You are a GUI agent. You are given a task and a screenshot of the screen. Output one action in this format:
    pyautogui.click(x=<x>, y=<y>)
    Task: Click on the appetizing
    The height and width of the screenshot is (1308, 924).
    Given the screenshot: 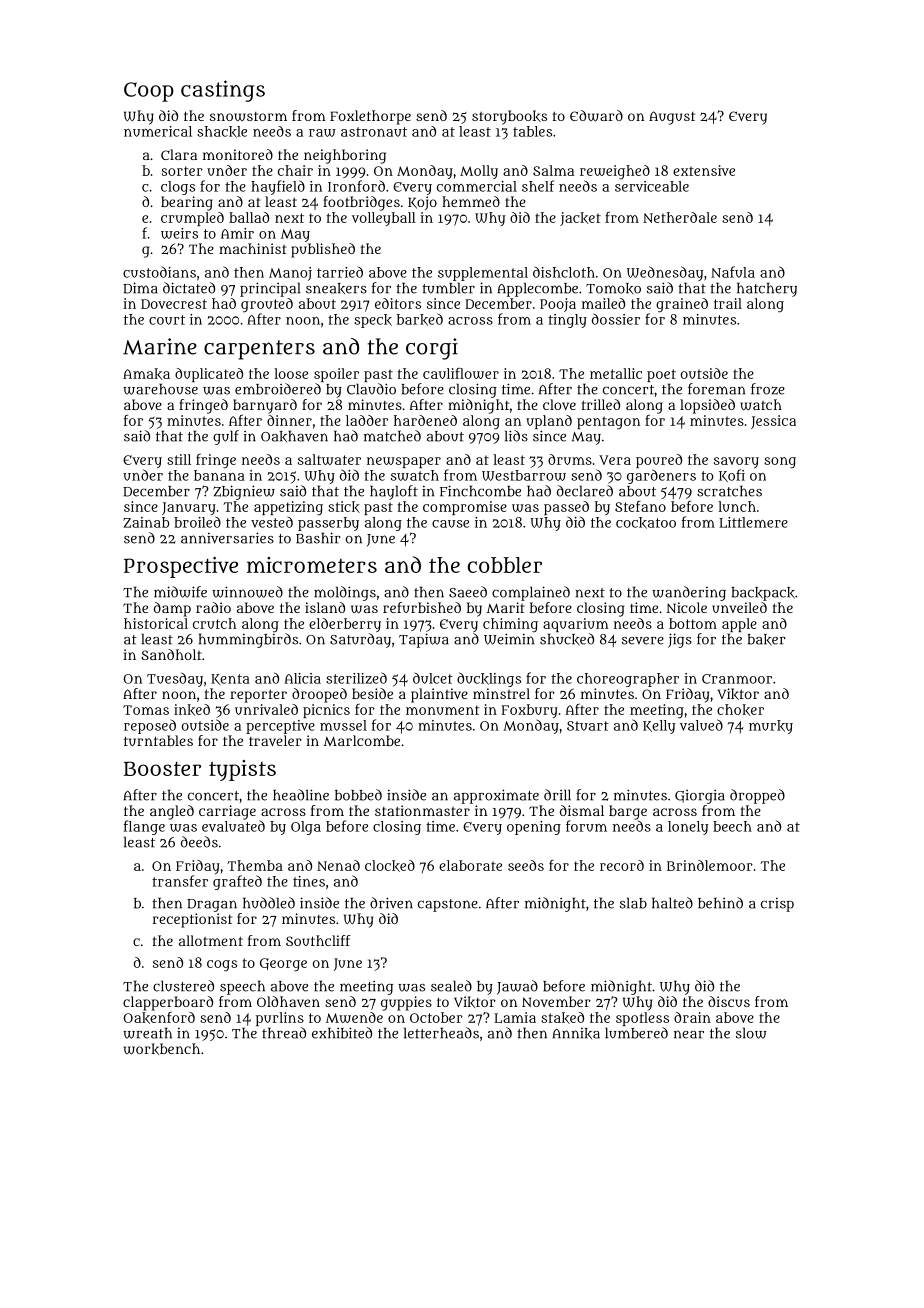 What is the action you would take?
    pyautogui.click(x=288, y=508)
